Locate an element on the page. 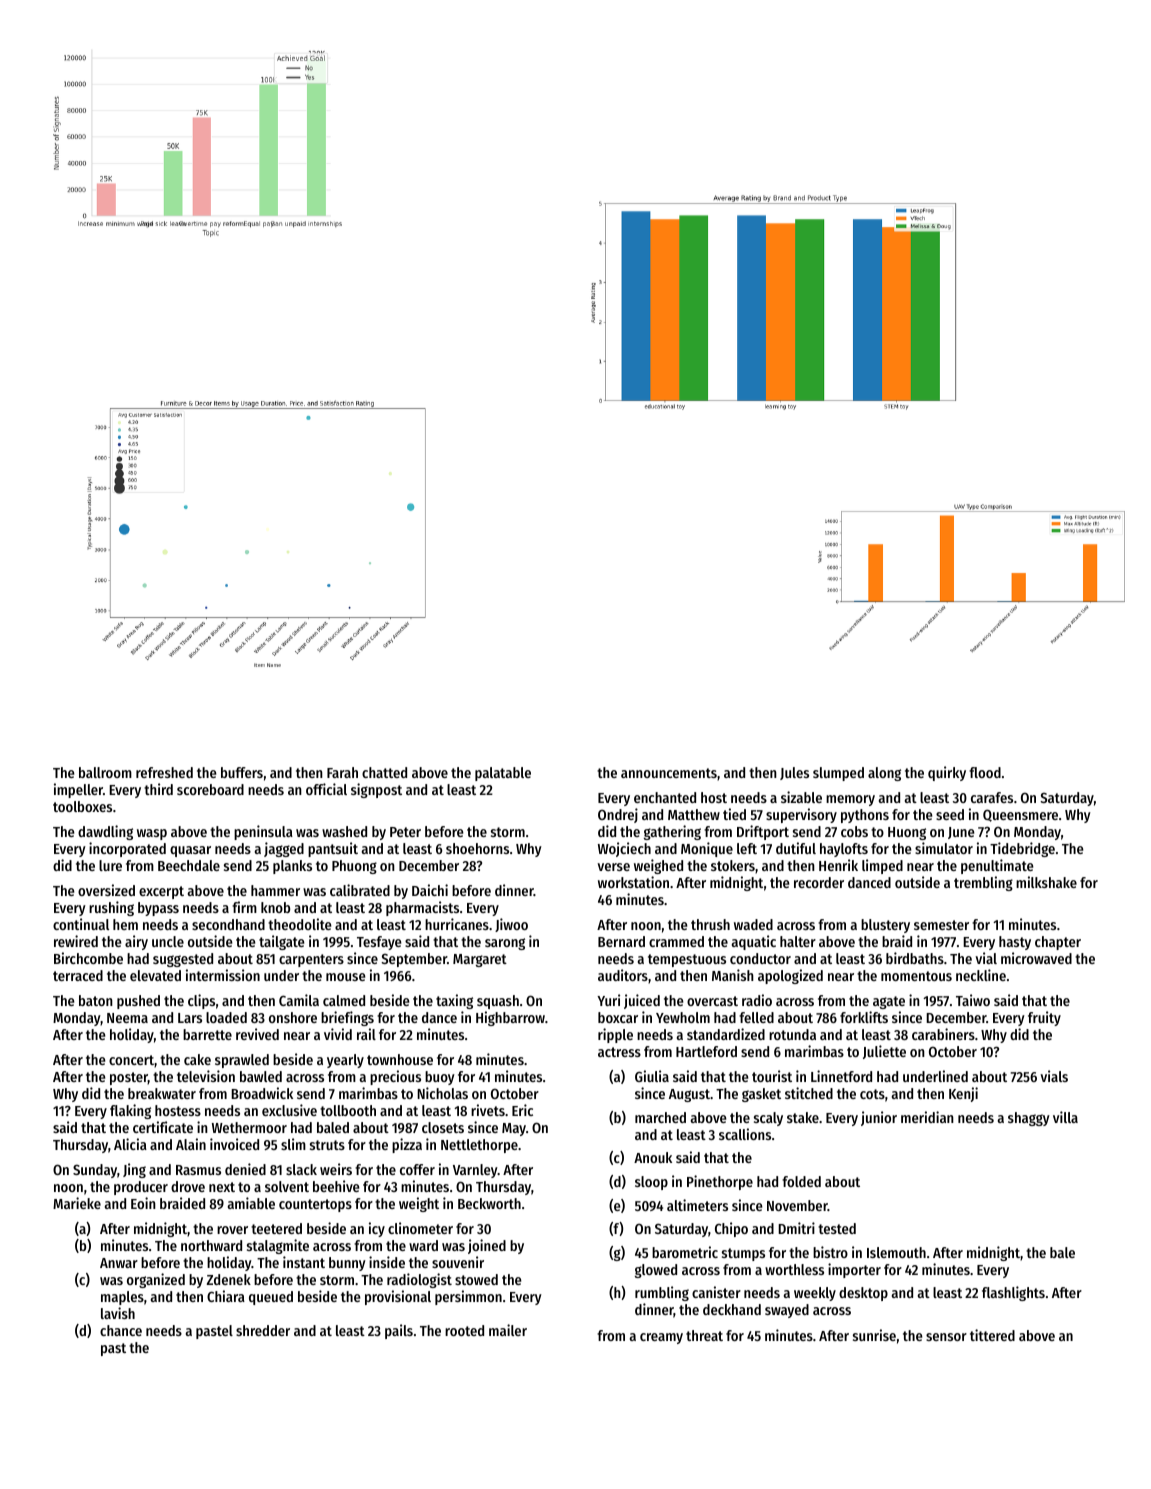  flaking is located at coordinates (130, 1111).
